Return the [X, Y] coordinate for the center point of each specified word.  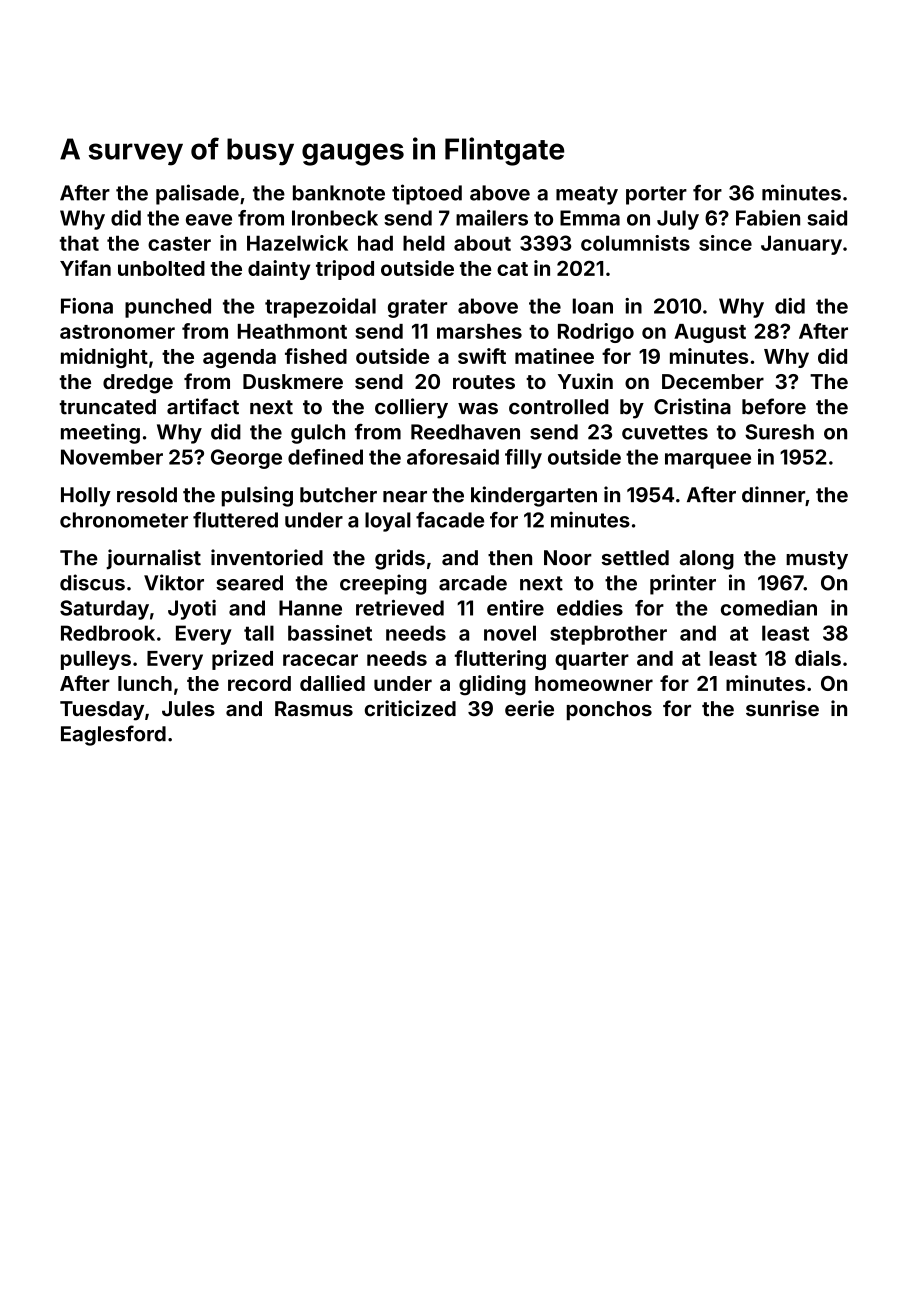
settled [635, 558]
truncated [108, 407]
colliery [411, 408]
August [710, 333]
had [375, 243]
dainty [279, 270]
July [678, 220]
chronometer [124, 520]
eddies [590, 608]
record [259, 683]
